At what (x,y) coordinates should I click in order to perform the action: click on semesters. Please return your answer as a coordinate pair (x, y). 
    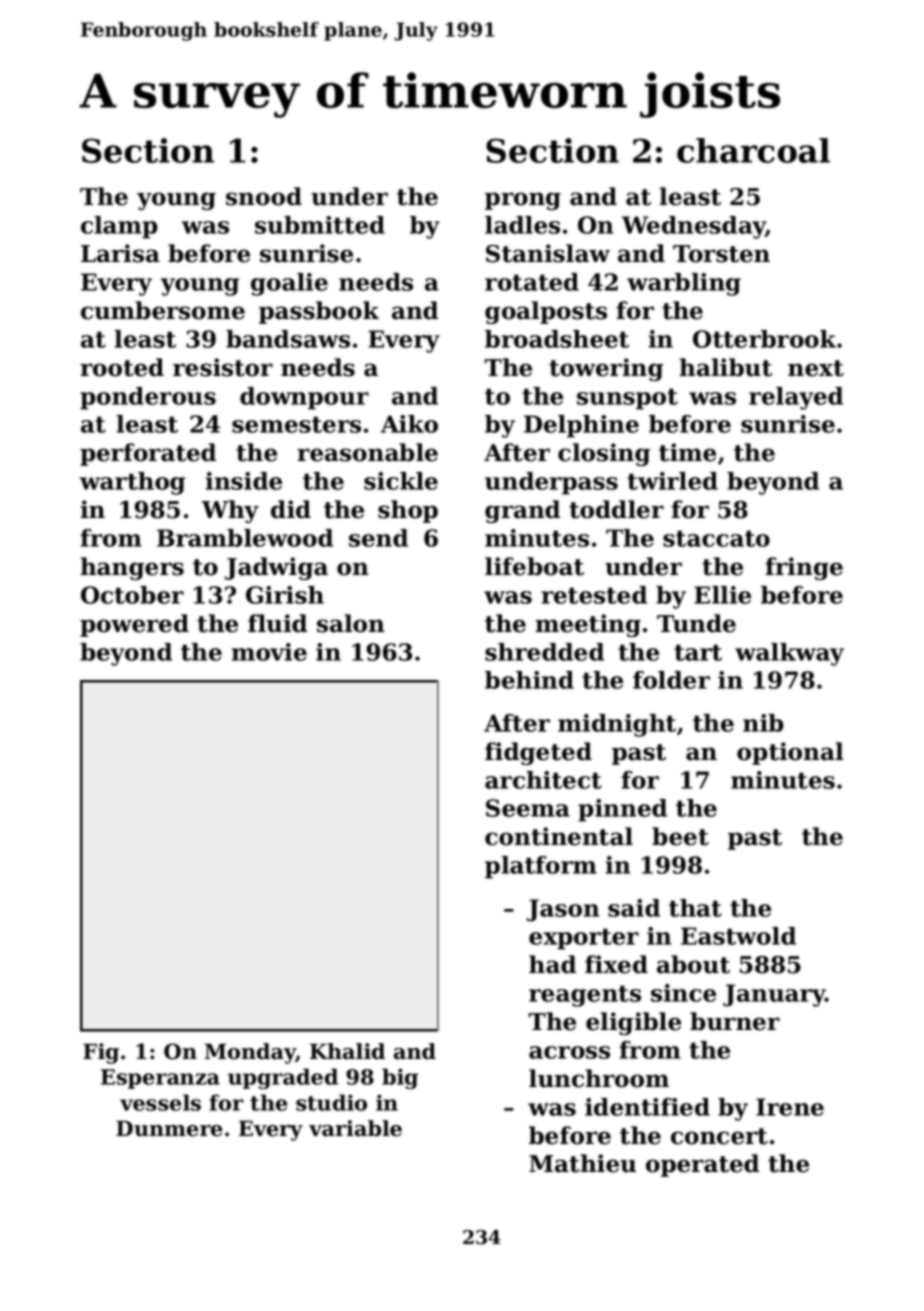
    Looking at the image, I should click on (296, 424).
